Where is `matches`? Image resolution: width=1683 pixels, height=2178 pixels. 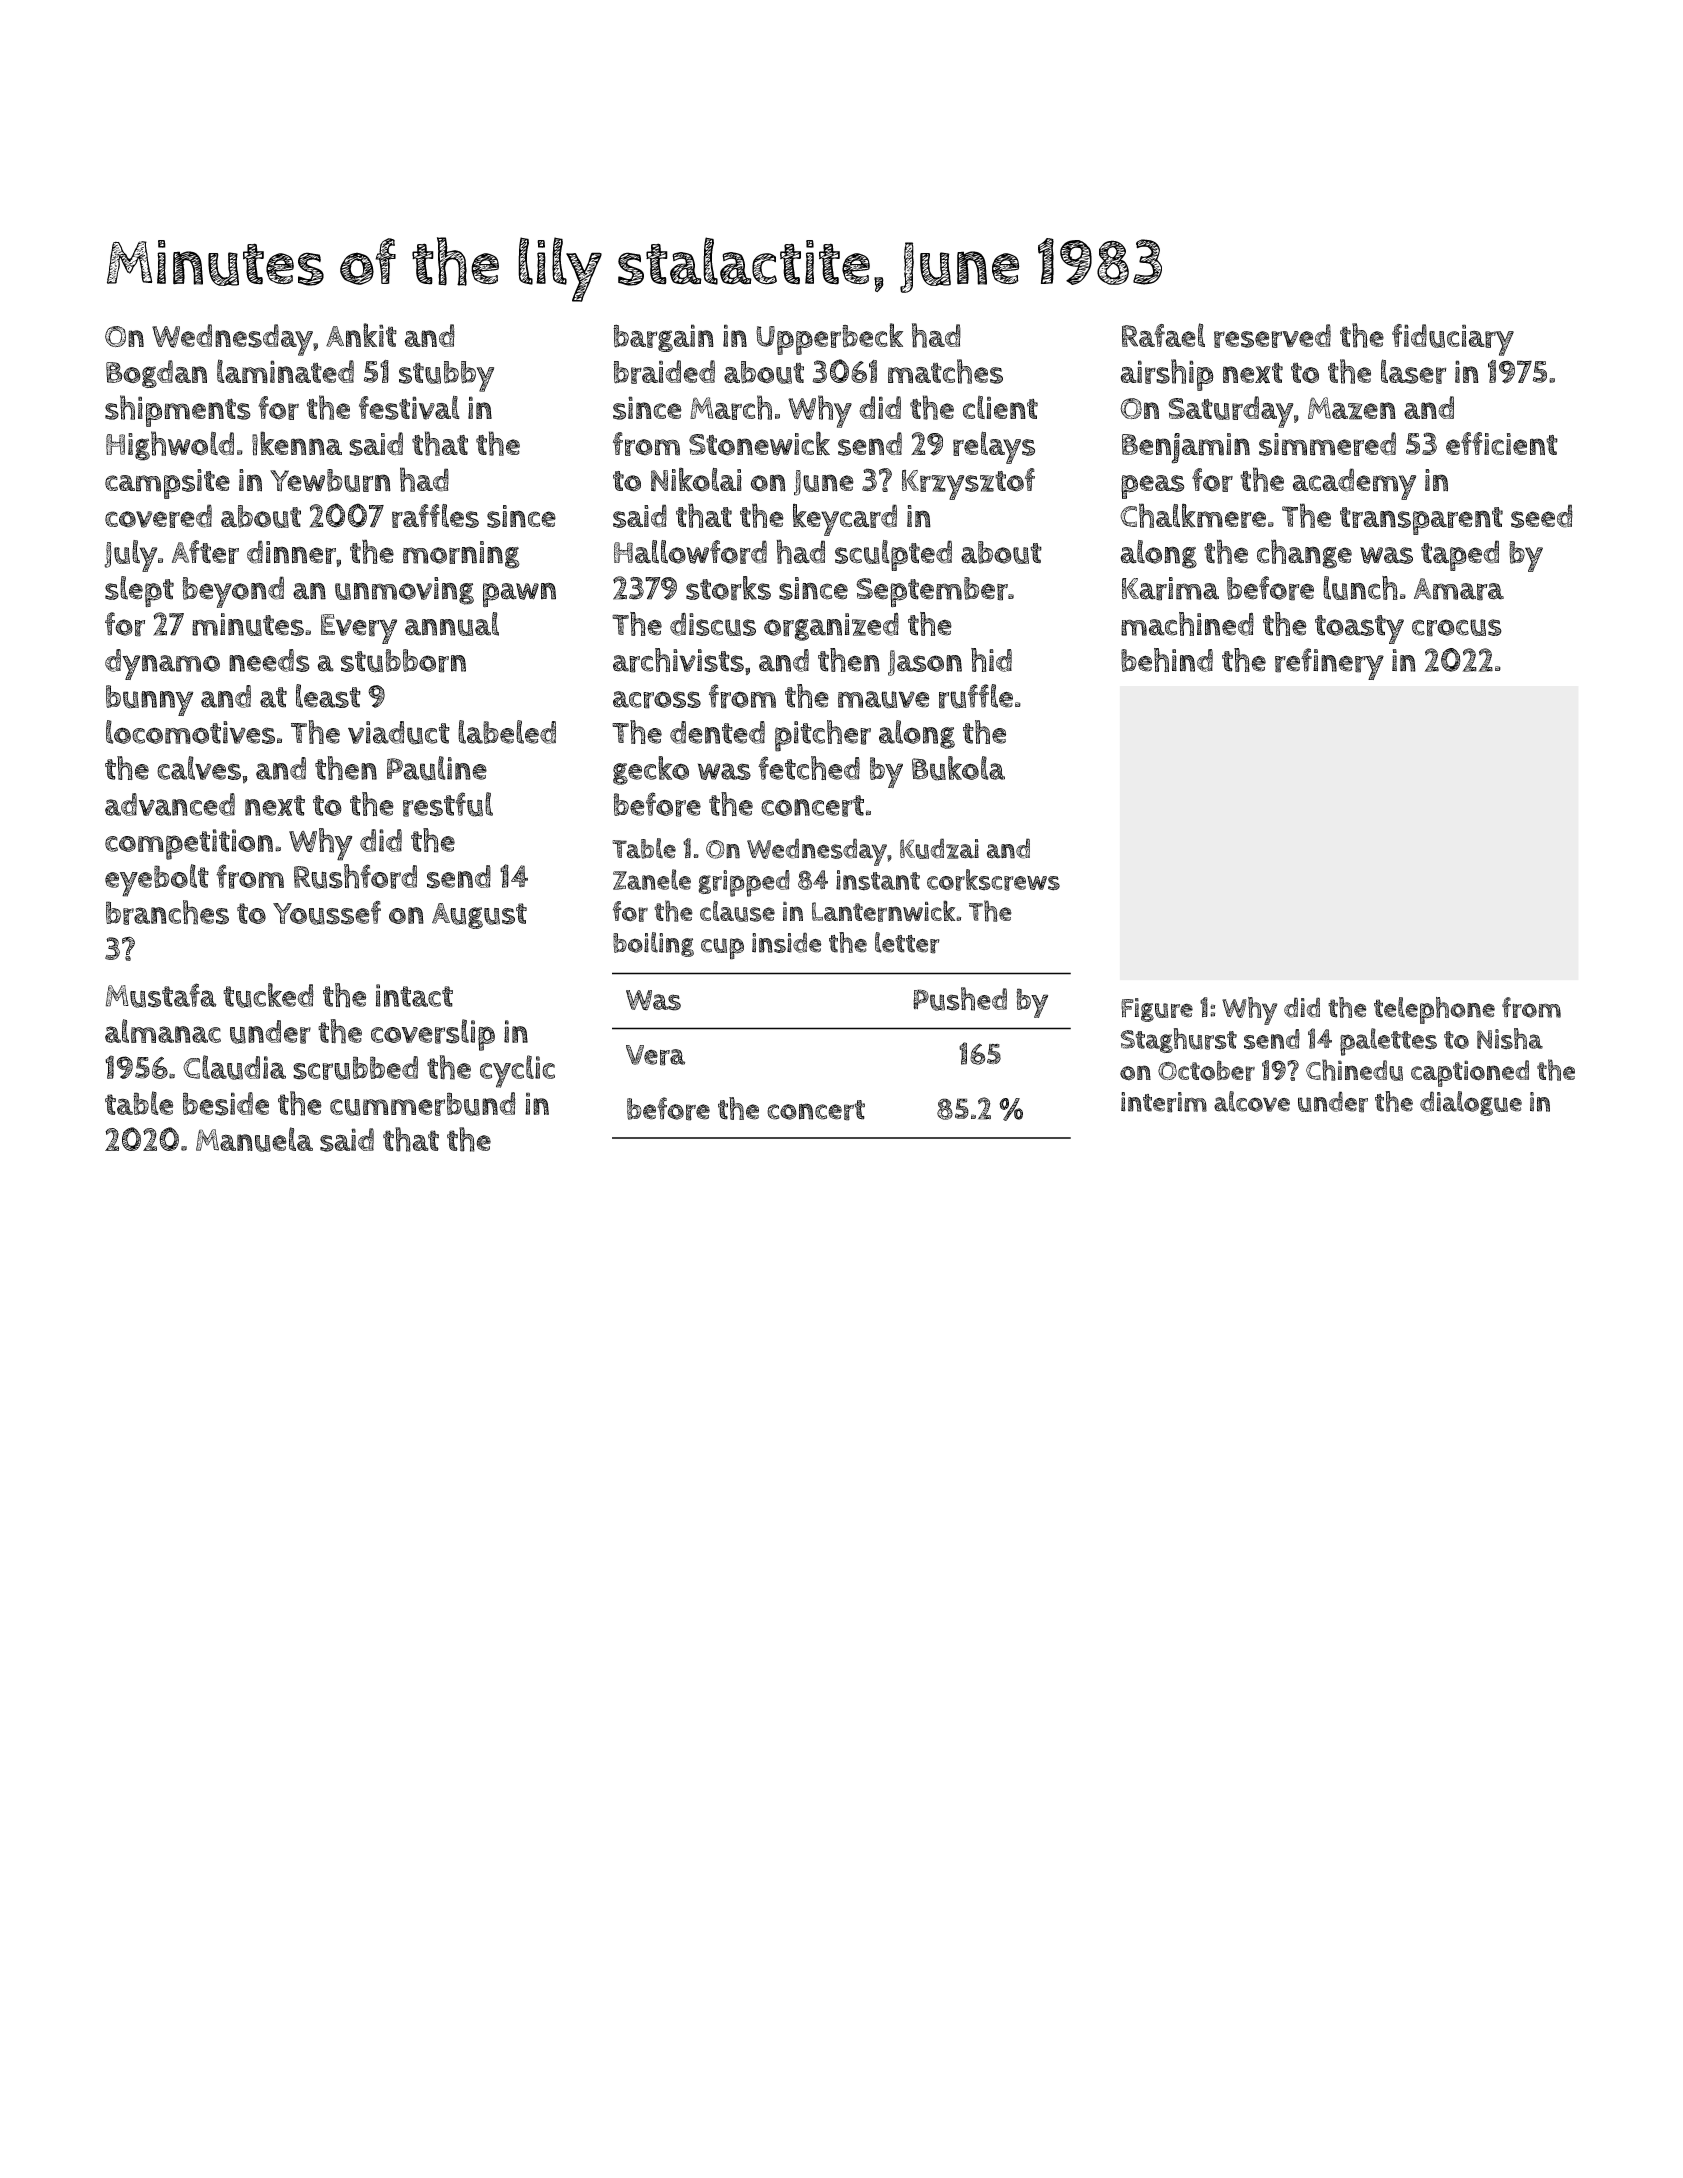 matches is located at coordinates (945, 371).
